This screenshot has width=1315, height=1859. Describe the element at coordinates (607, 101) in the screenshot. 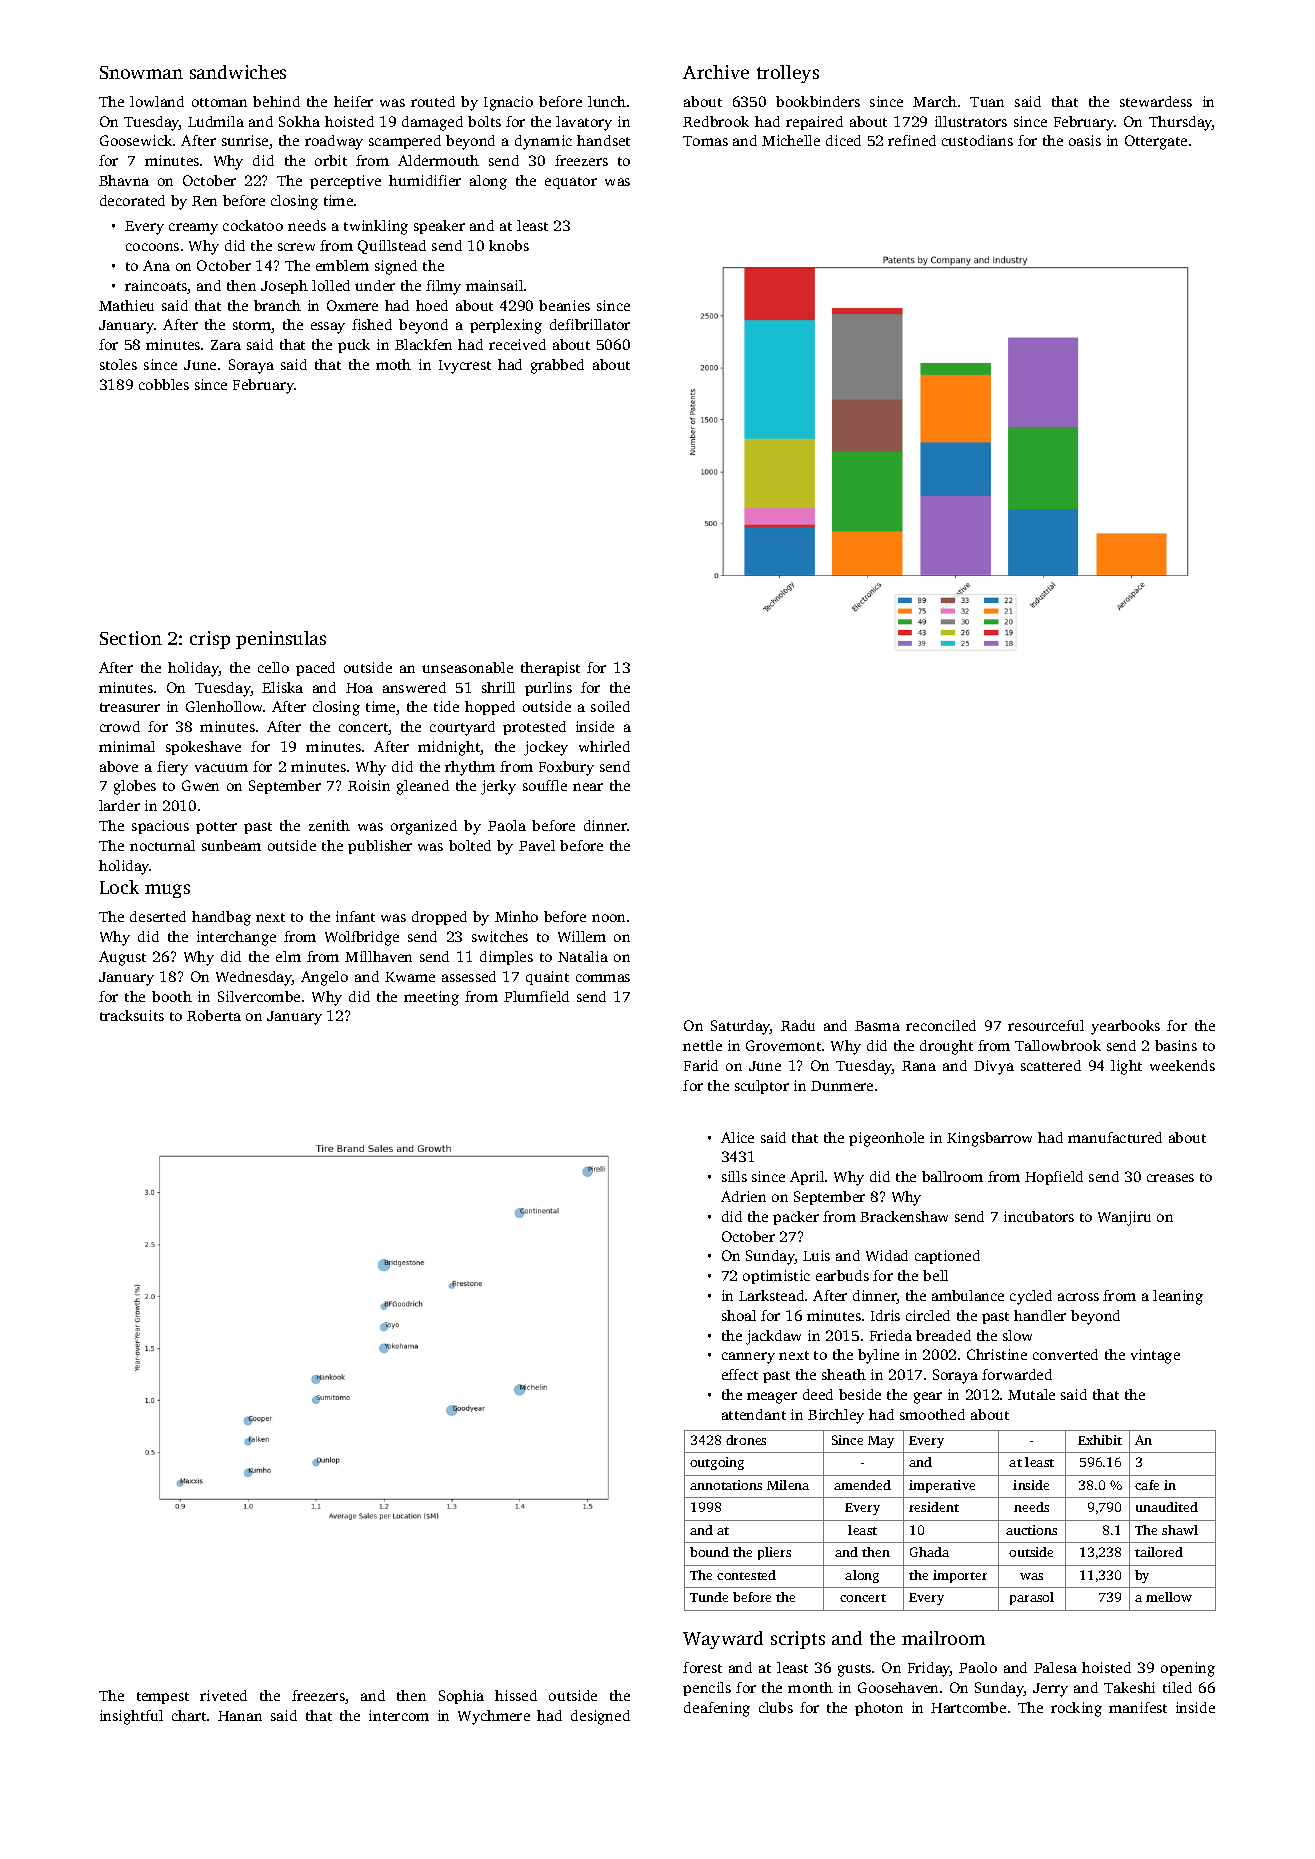

I see `lunch` at that location.
